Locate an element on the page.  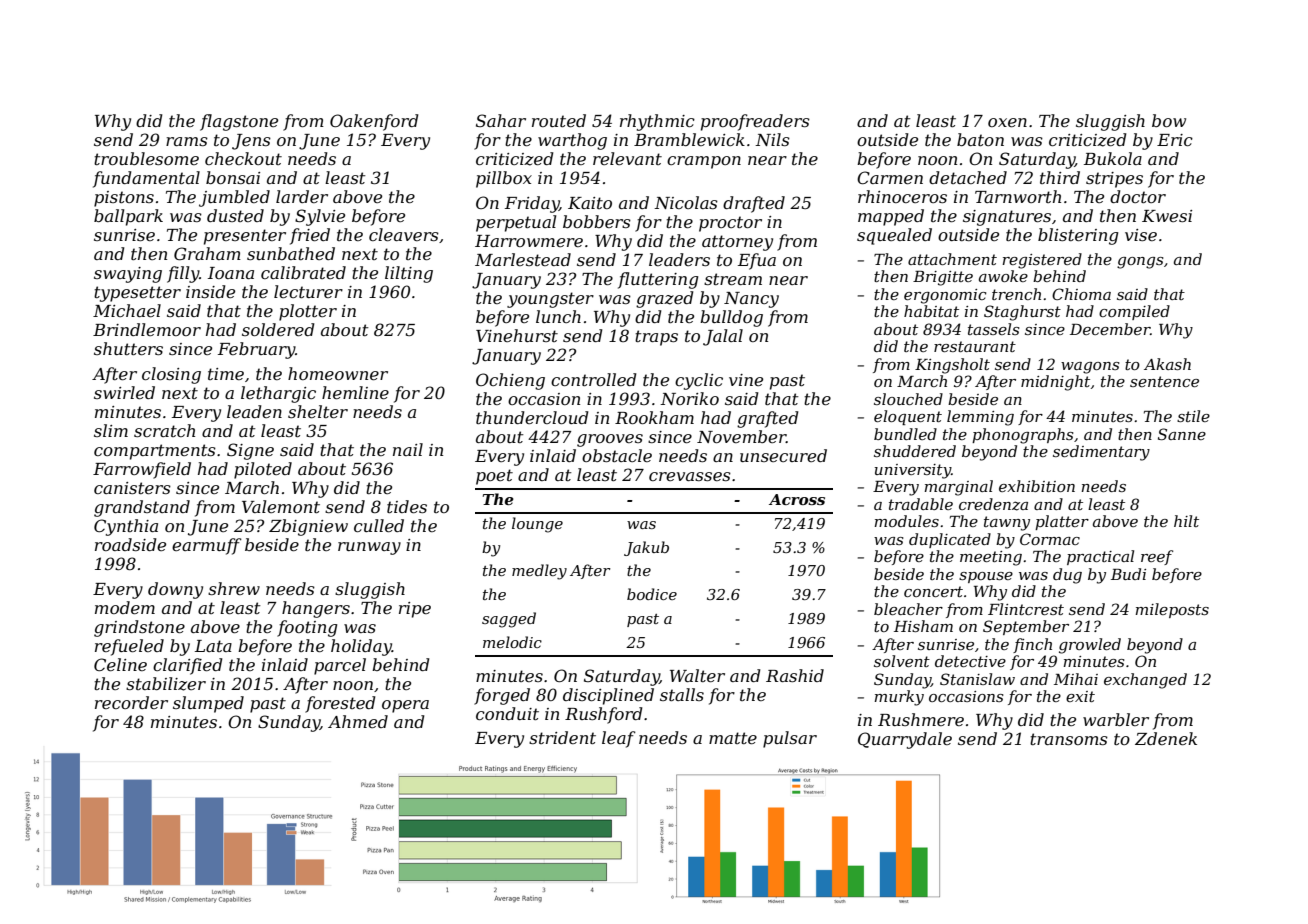
Ahmed is located at coordinates (358, 721).
